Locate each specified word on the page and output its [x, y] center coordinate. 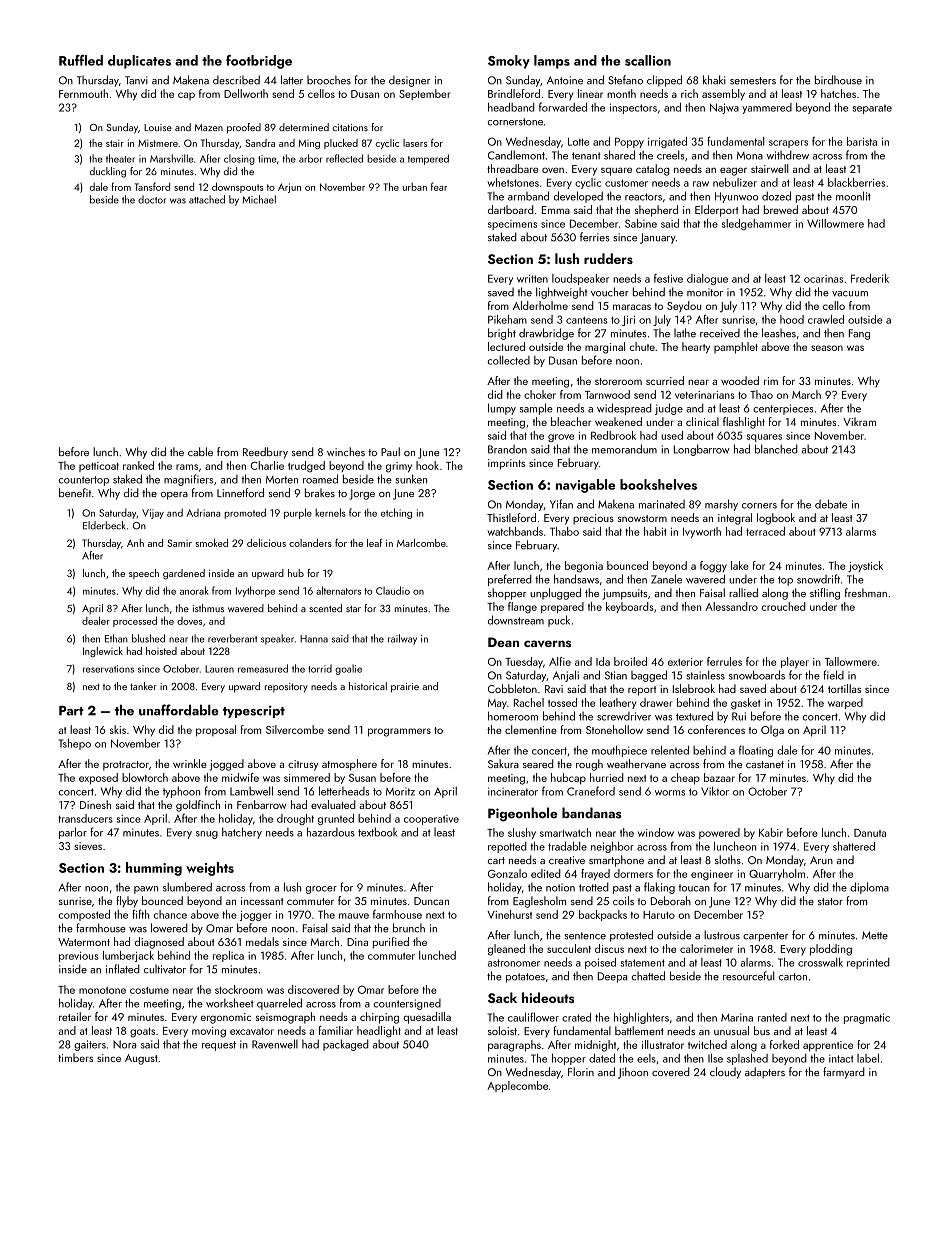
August [141, 1059]
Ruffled [81, 60]
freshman [866, 592]
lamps [552, 62]
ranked [138, 465]
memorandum [624, 449]
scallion [648, 60]
